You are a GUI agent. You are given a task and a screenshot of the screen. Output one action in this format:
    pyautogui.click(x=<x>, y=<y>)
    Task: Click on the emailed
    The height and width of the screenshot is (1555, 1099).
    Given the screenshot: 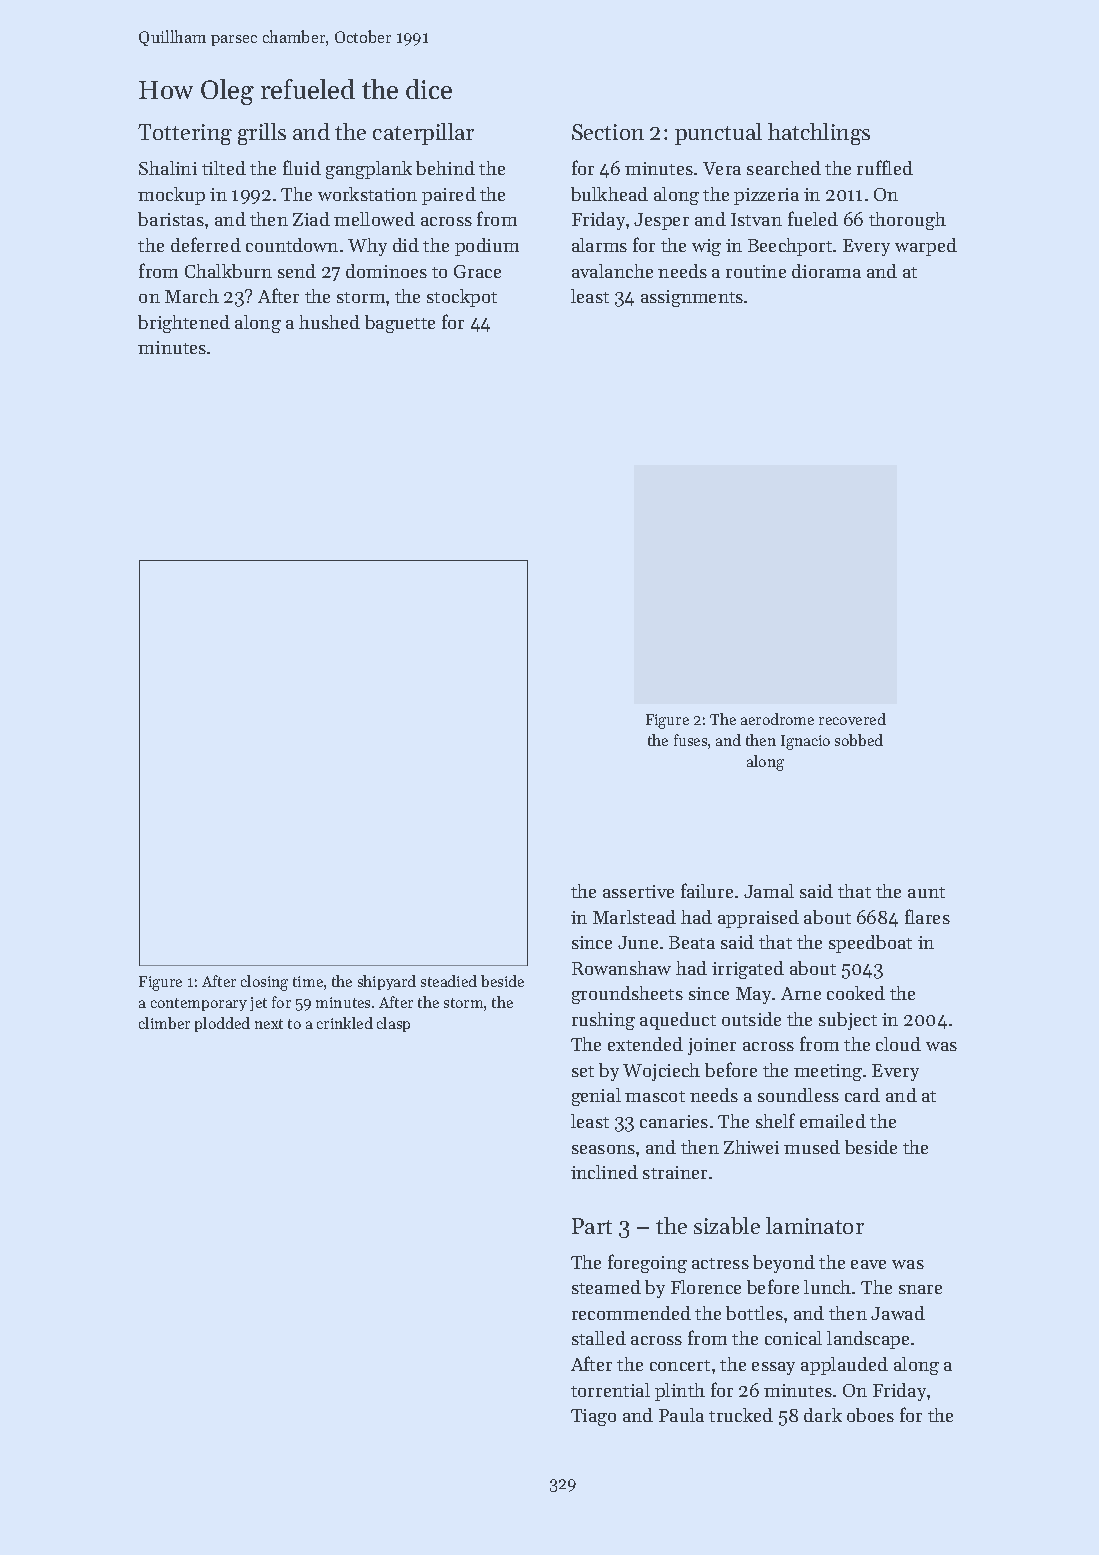 What is the action you would take?
    pyautogui.click(x=833, y=1121)
